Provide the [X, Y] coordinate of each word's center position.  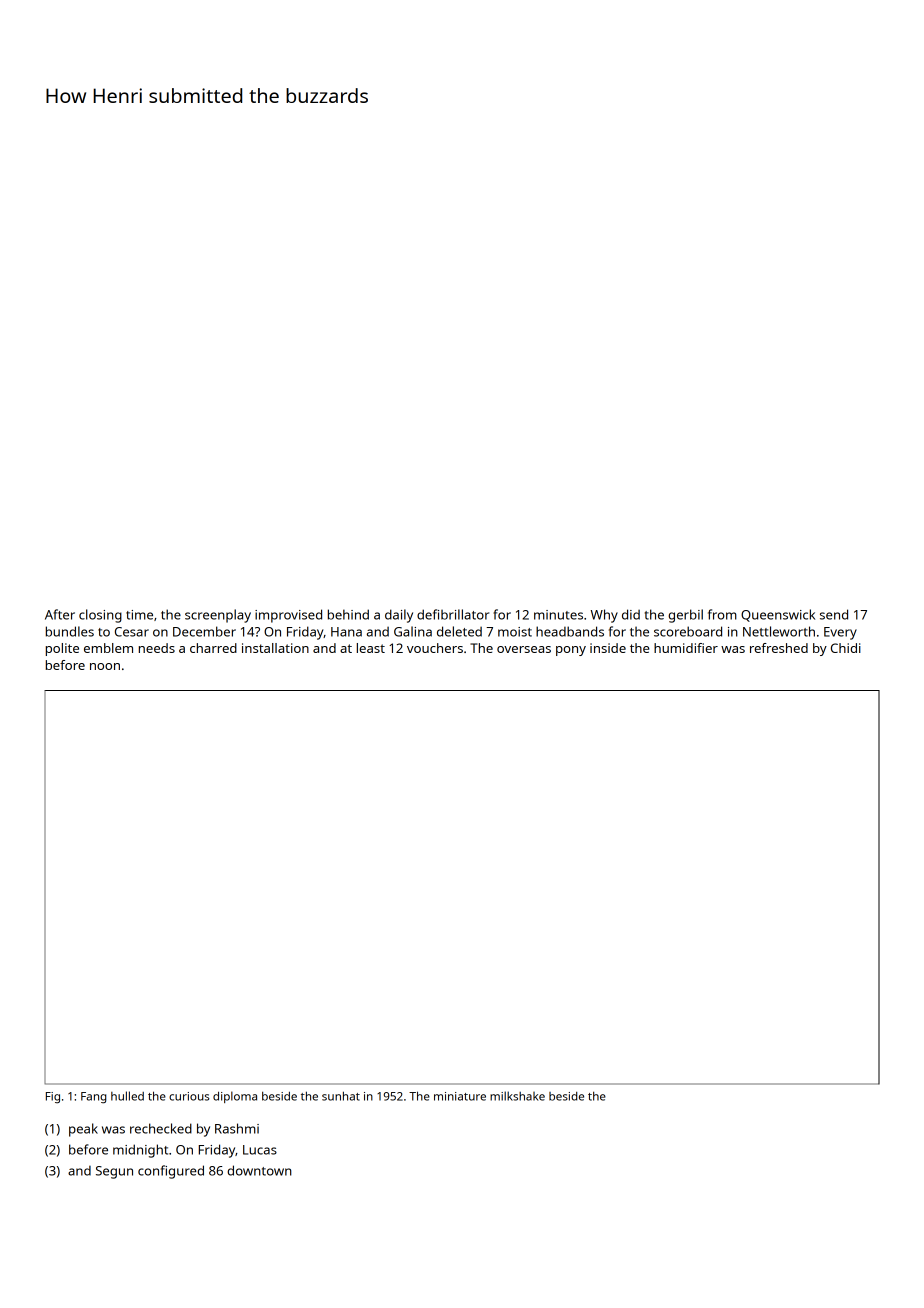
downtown [259, 1170]
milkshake [517, 1096]
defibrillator [453, 614]
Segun [114, 1172]
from [722, 614]
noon [105, 666]
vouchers [435, 648]
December [204, 631]
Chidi [846, 648]
